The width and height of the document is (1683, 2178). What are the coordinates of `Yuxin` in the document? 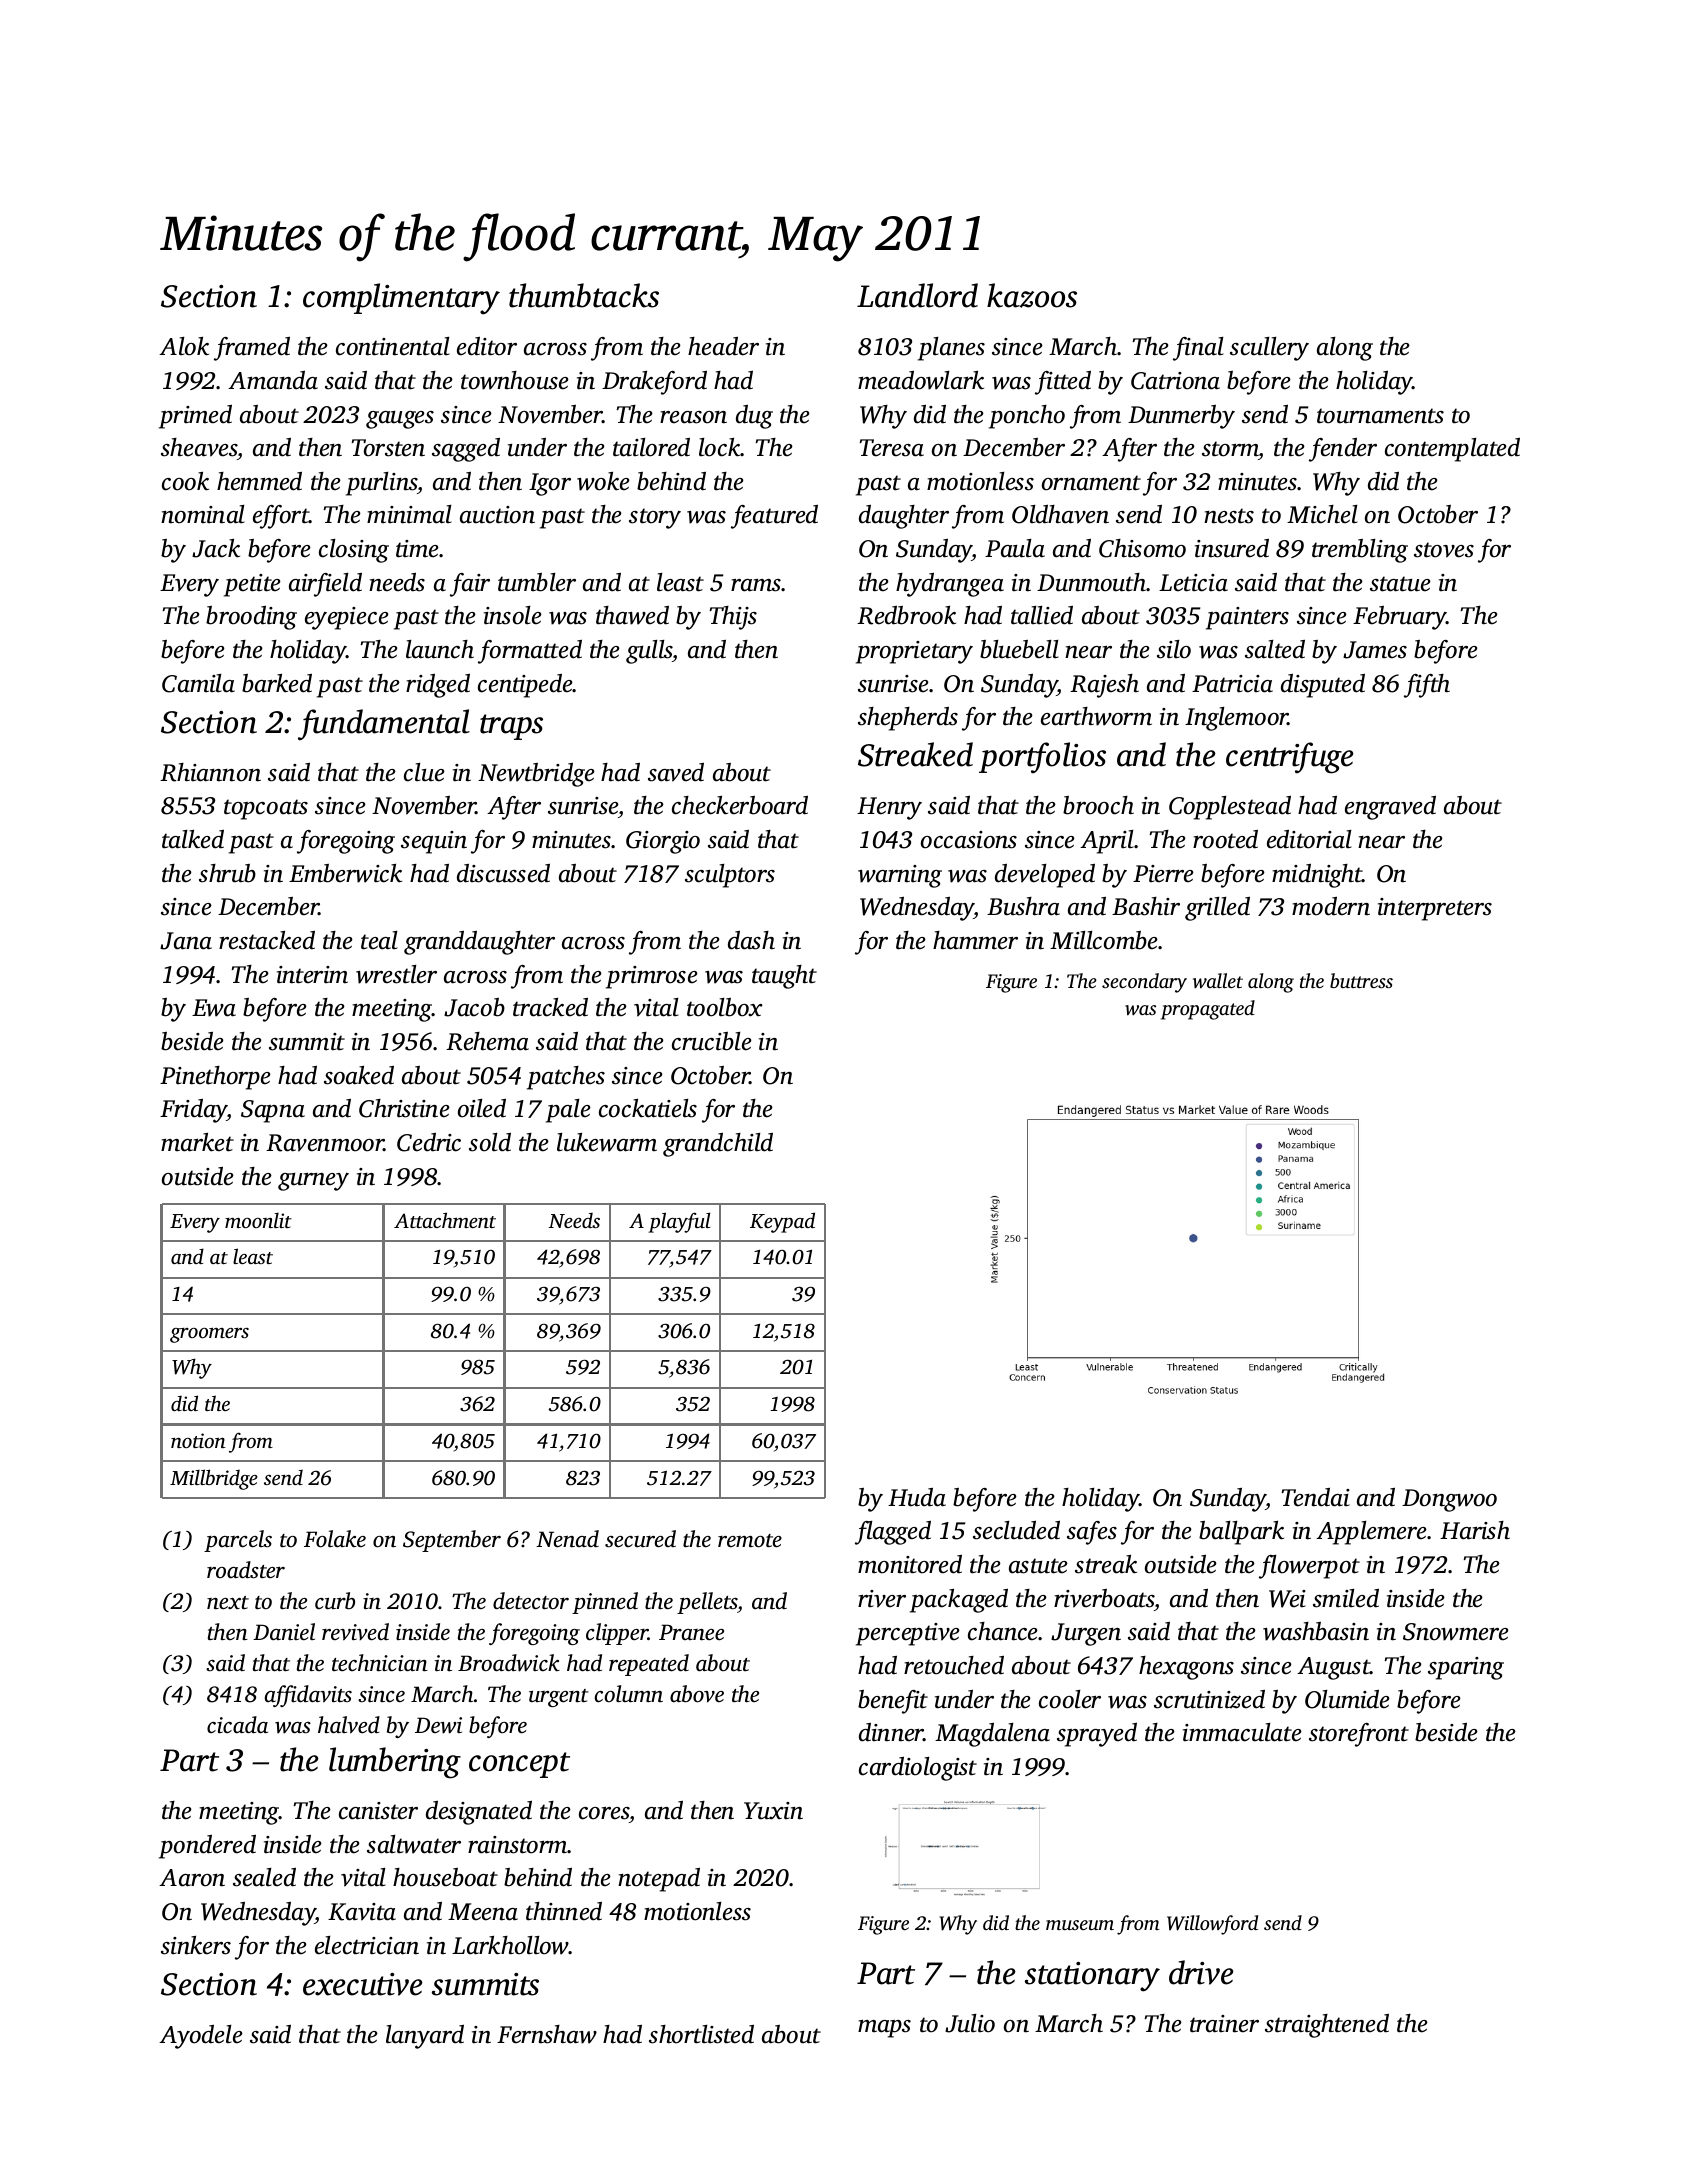 It's located at (773, 1811).
